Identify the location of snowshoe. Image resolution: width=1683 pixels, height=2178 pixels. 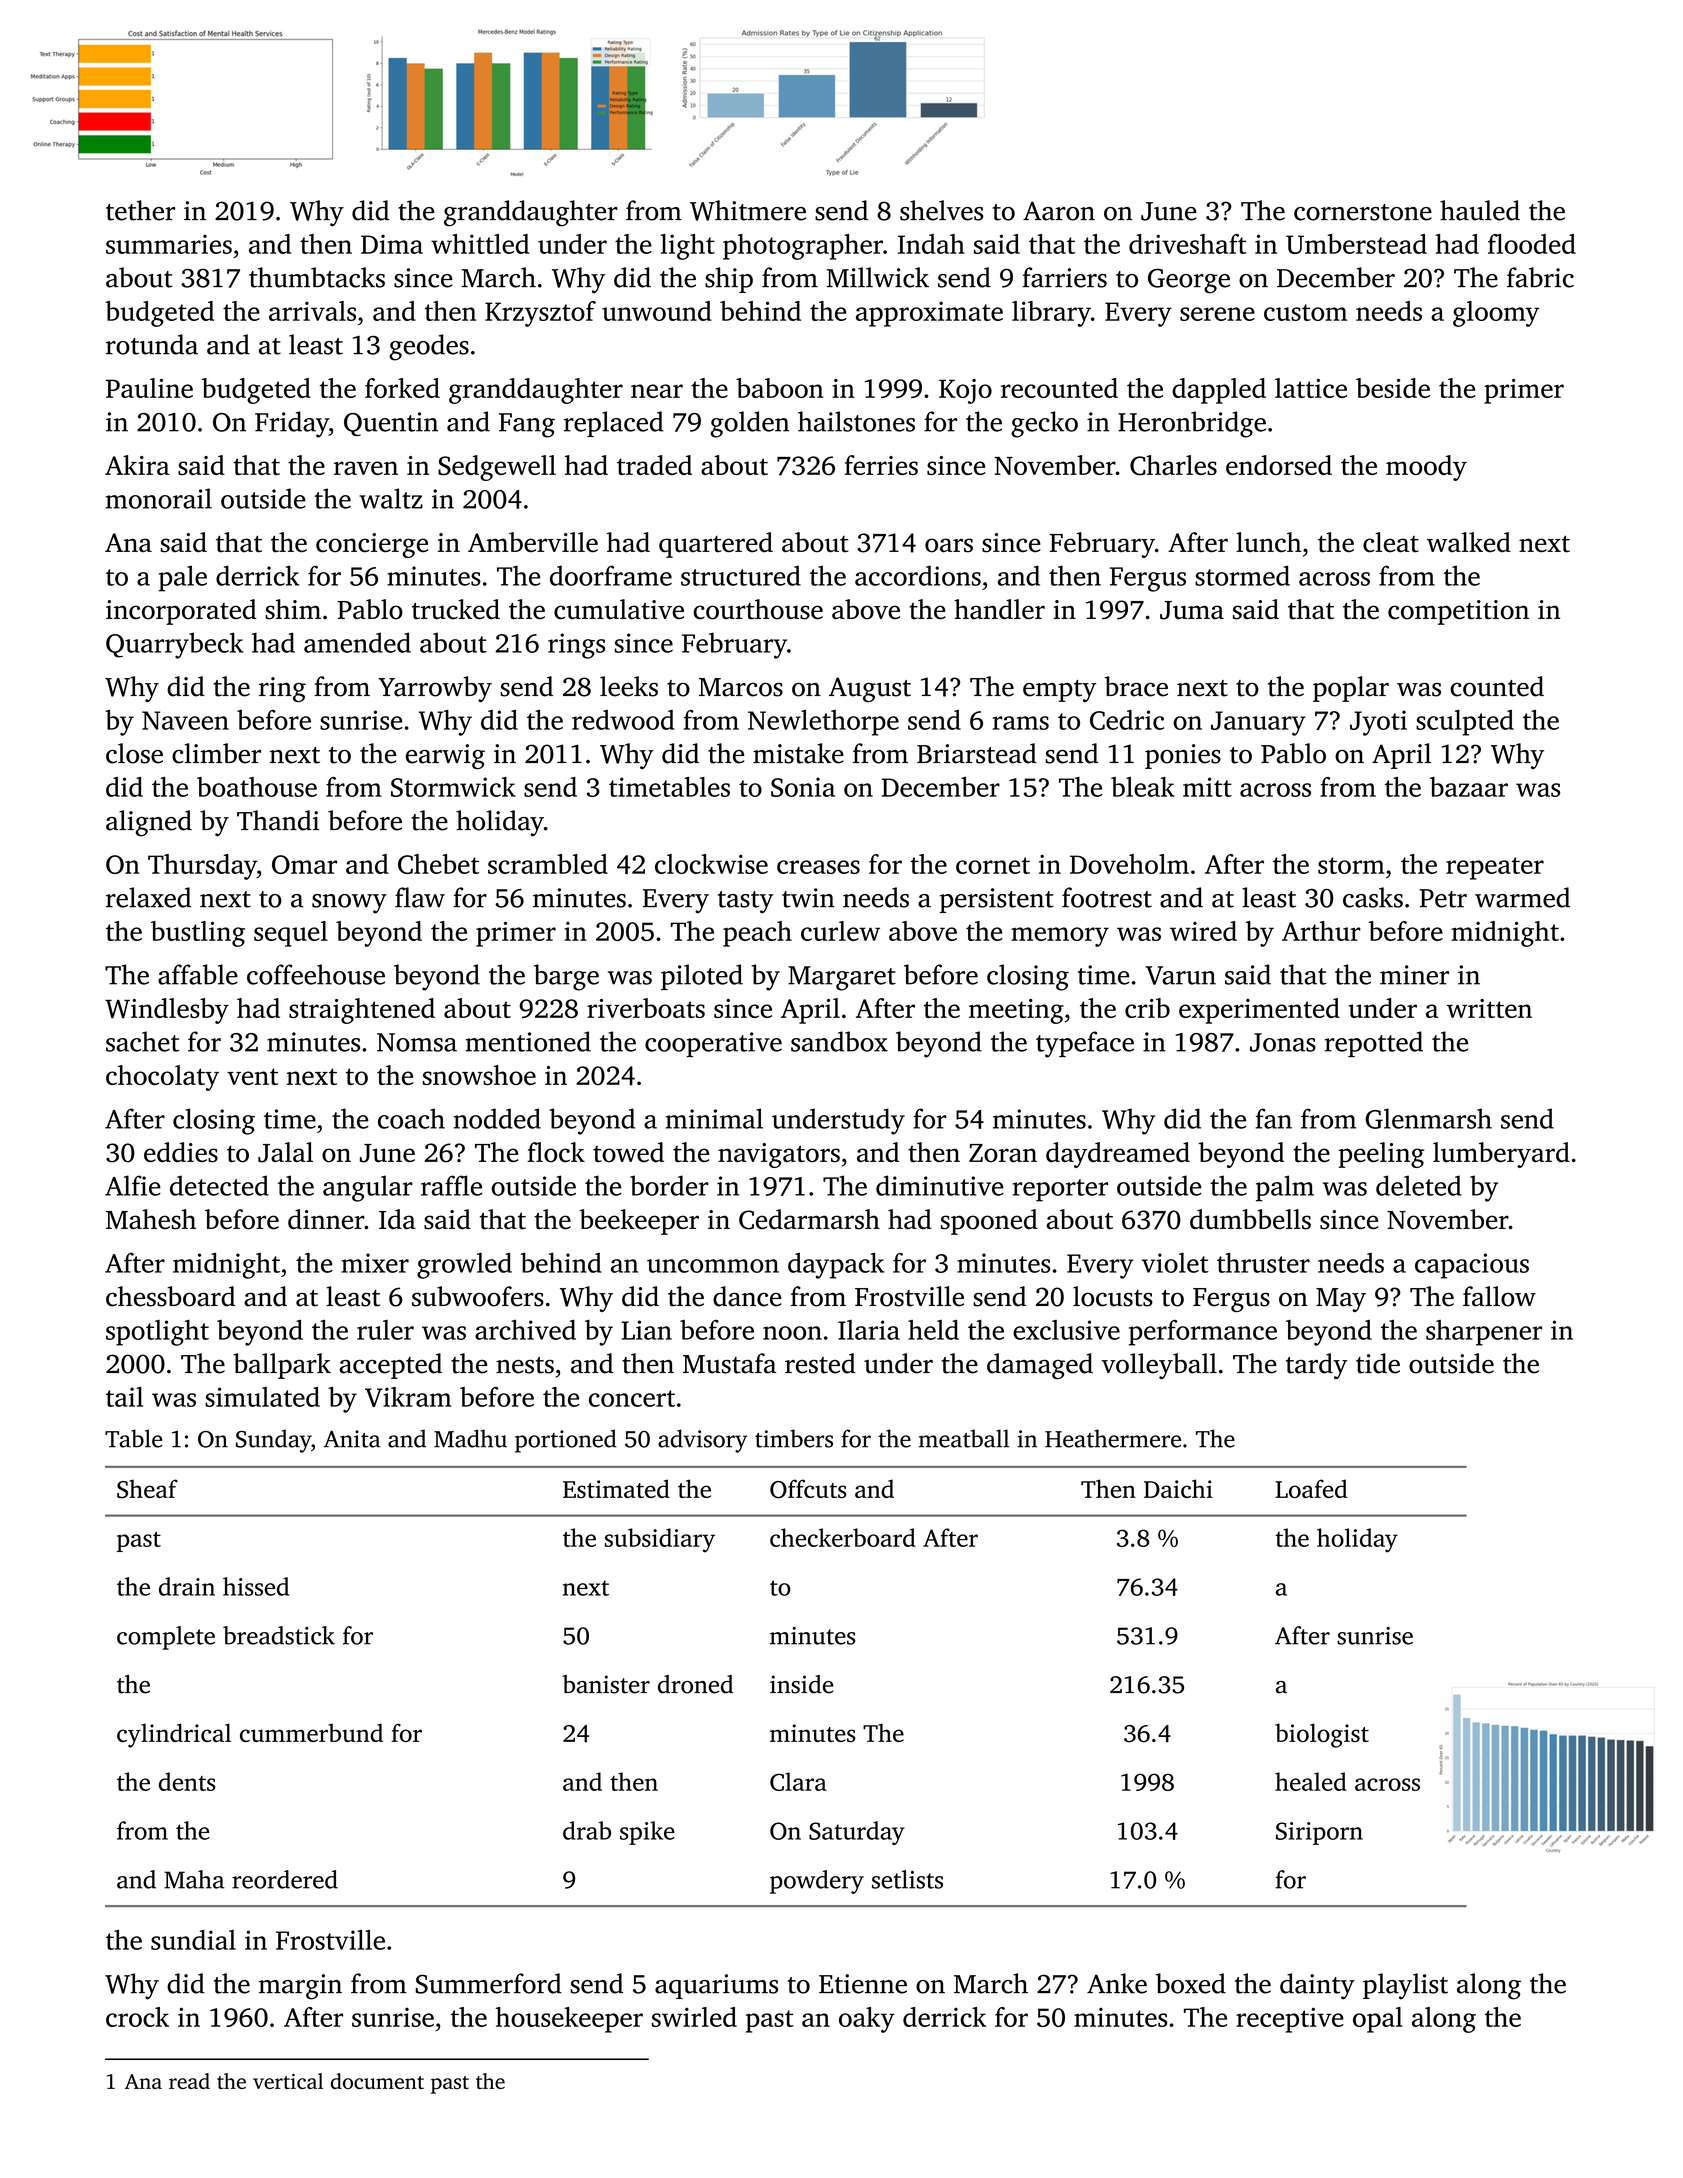
(479, 1075).
